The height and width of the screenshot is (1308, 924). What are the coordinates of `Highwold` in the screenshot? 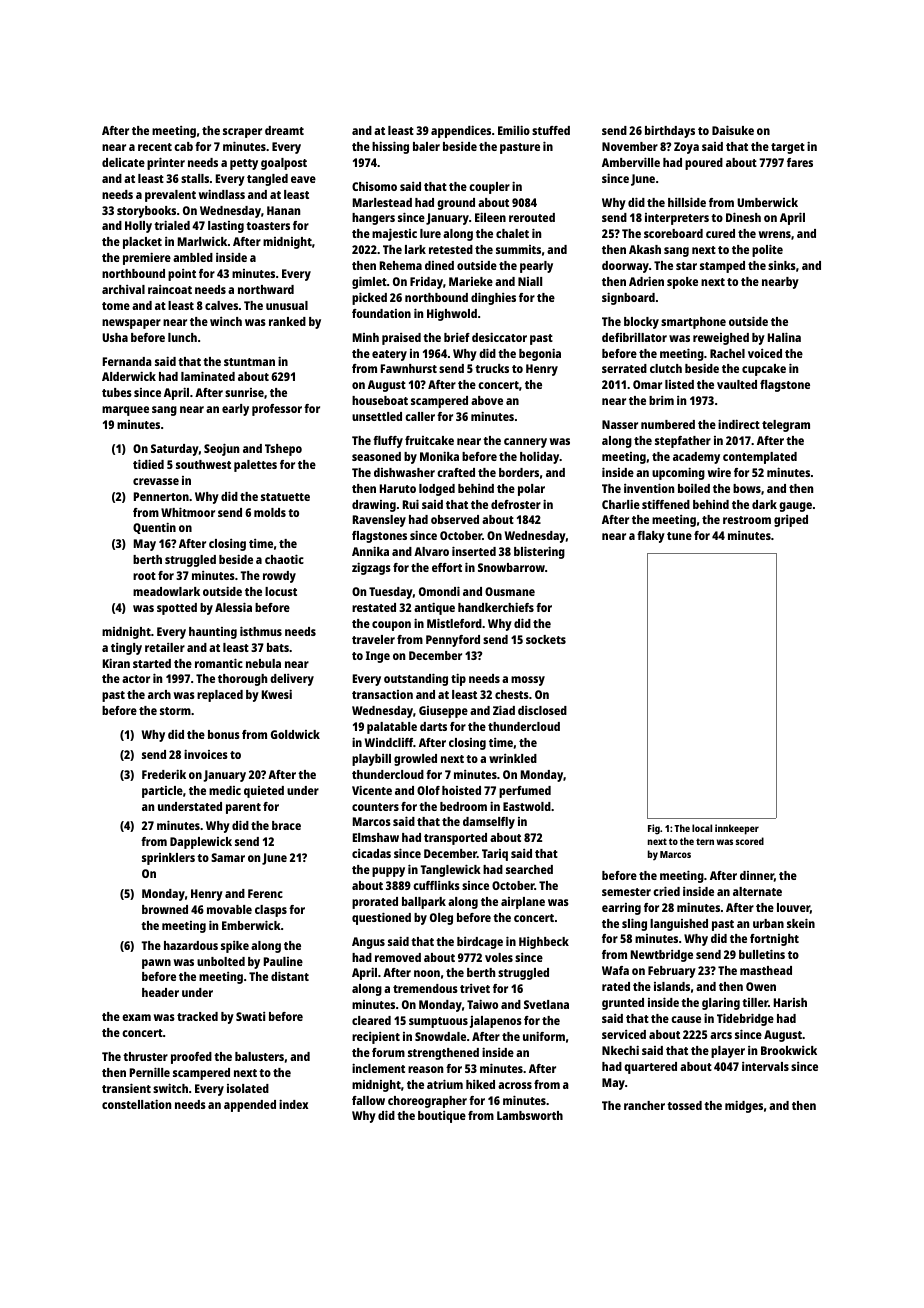 It's located at (452, 315).
